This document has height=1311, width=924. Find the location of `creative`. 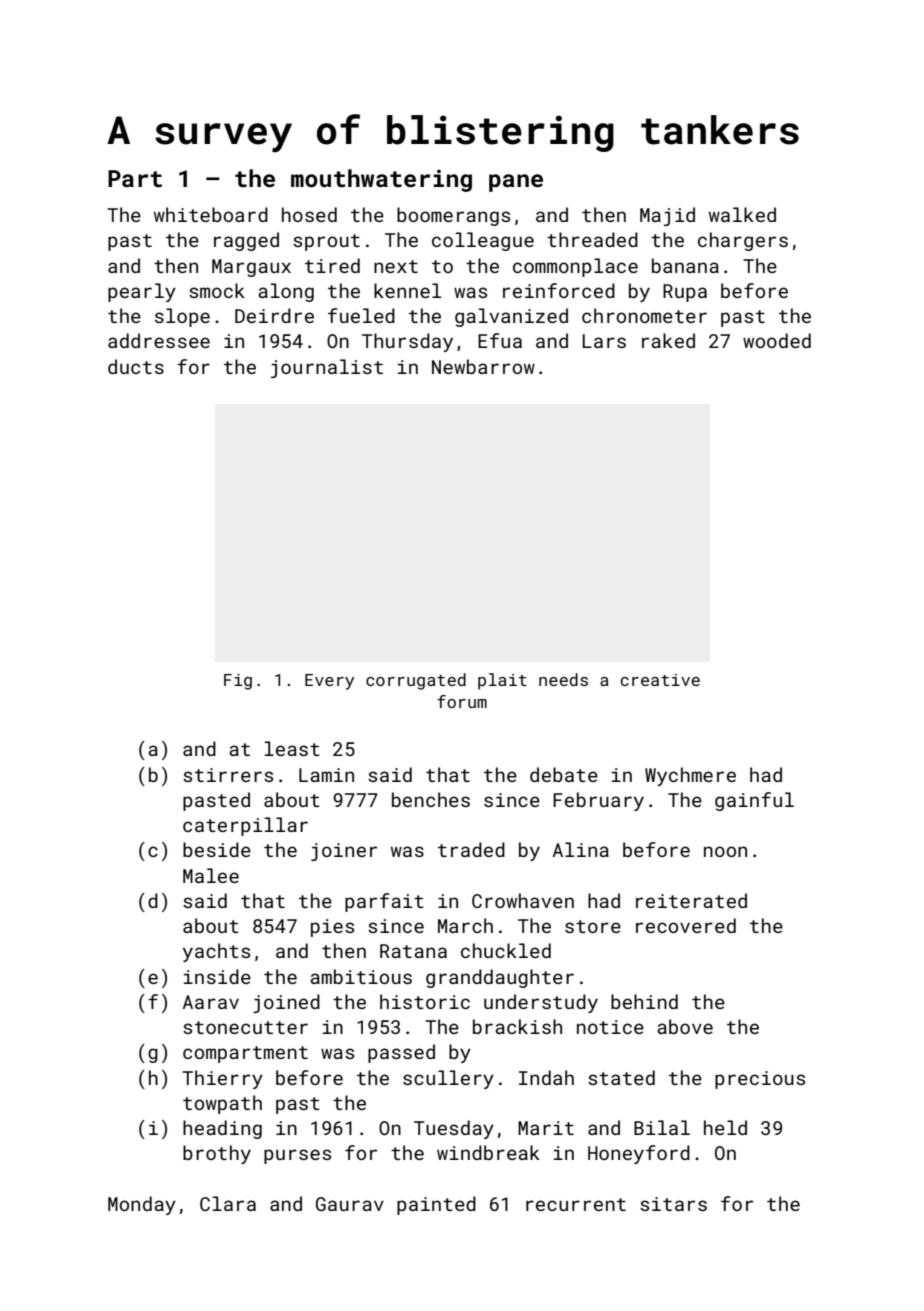

creative is located at coordinates (660, 680).
